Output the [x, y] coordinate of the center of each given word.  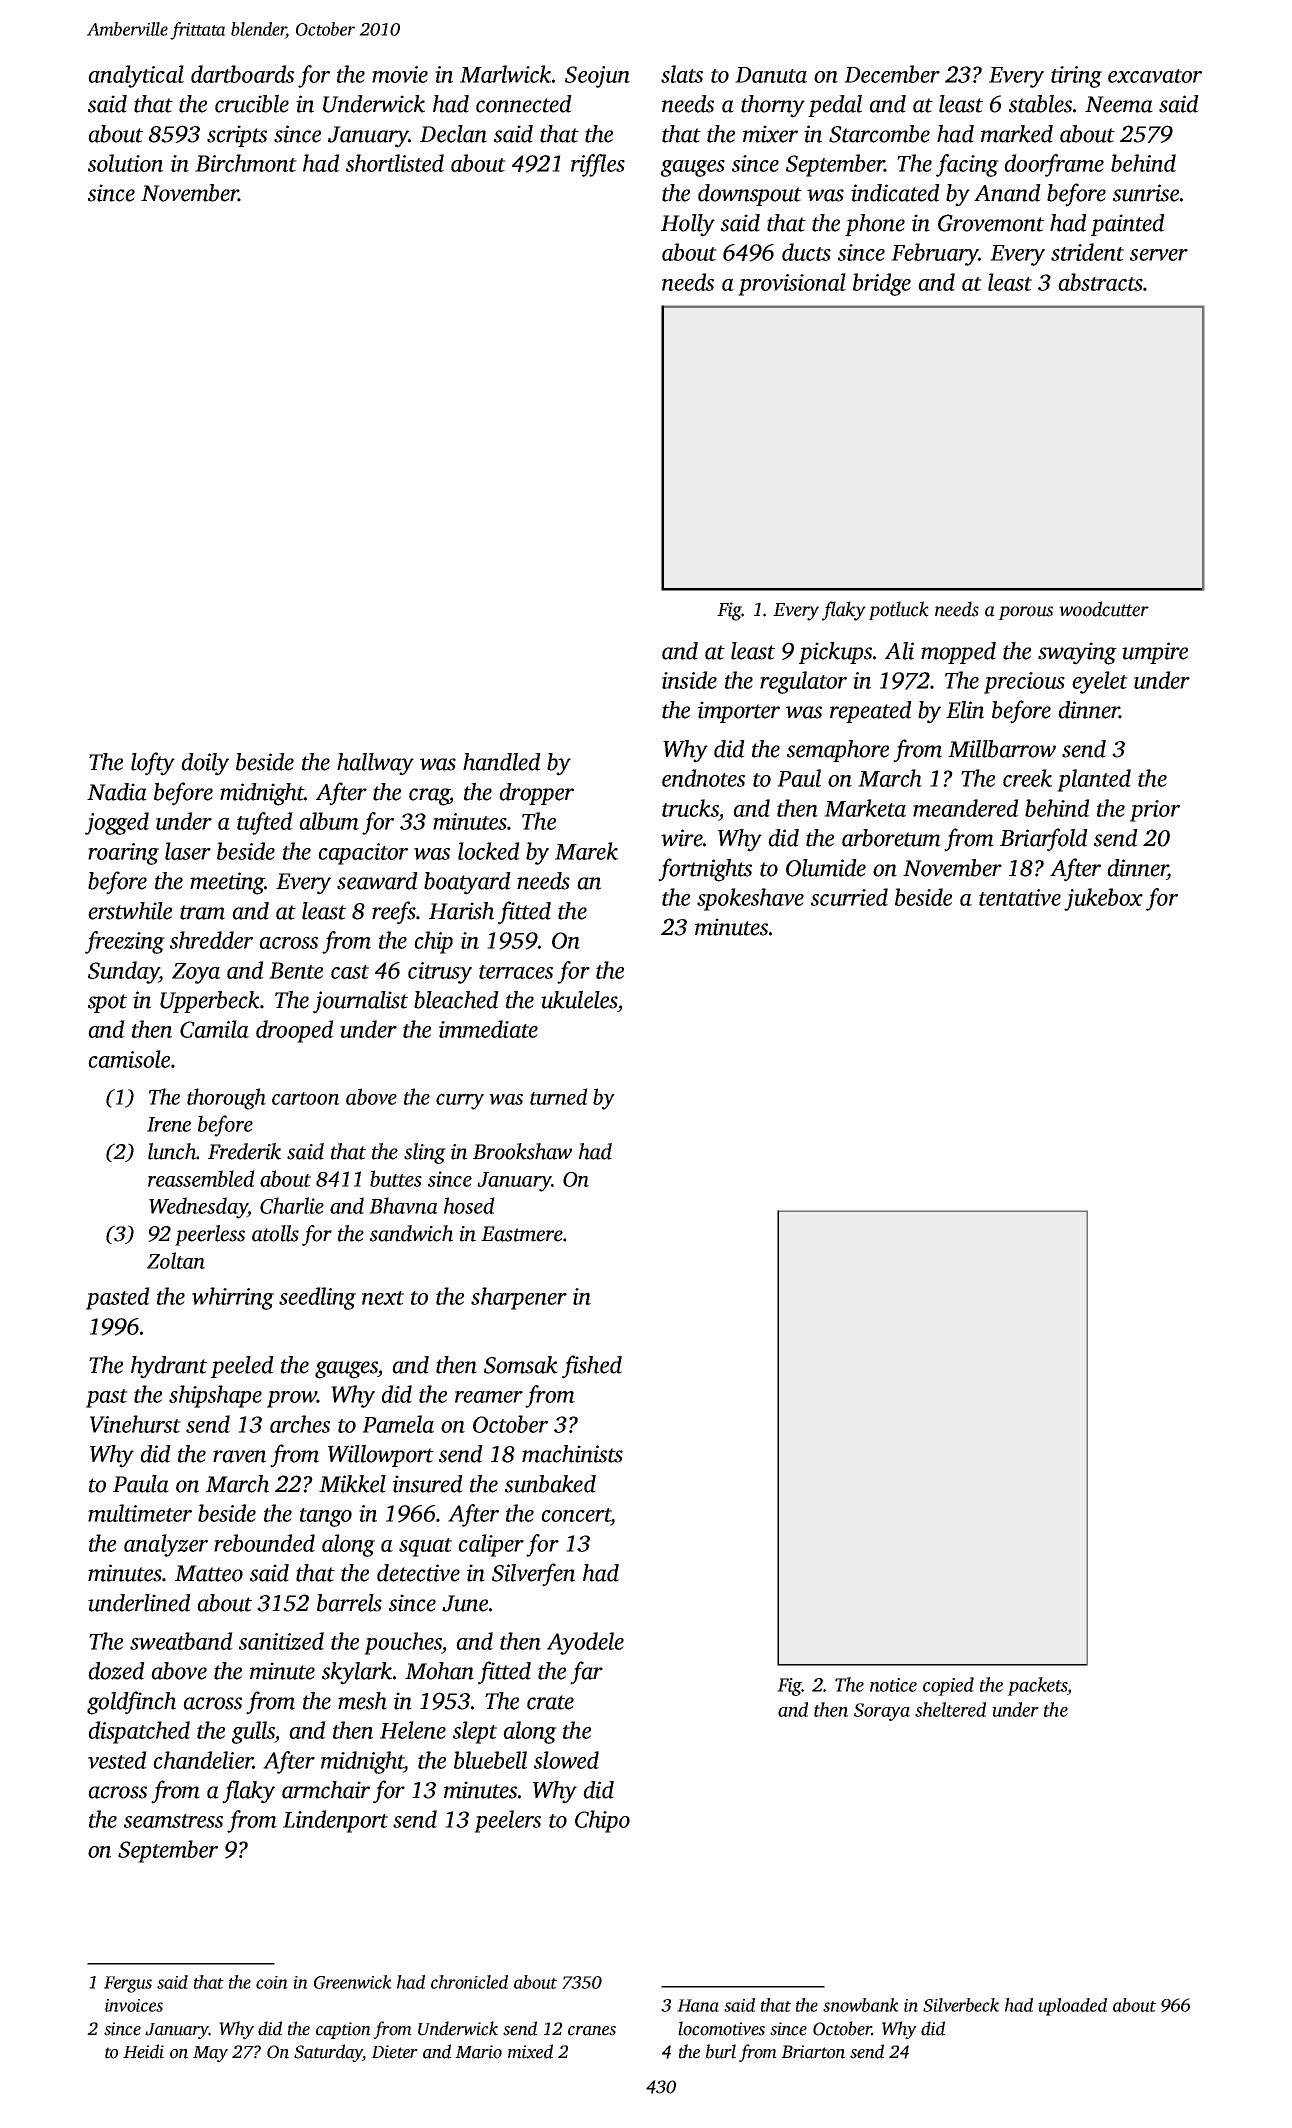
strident [1087, 252]
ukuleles [579, 1000]
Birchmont [246, 163]
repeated [871, 712]
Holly [688, 225]
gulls [253, 1732]
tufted [265, 823]
